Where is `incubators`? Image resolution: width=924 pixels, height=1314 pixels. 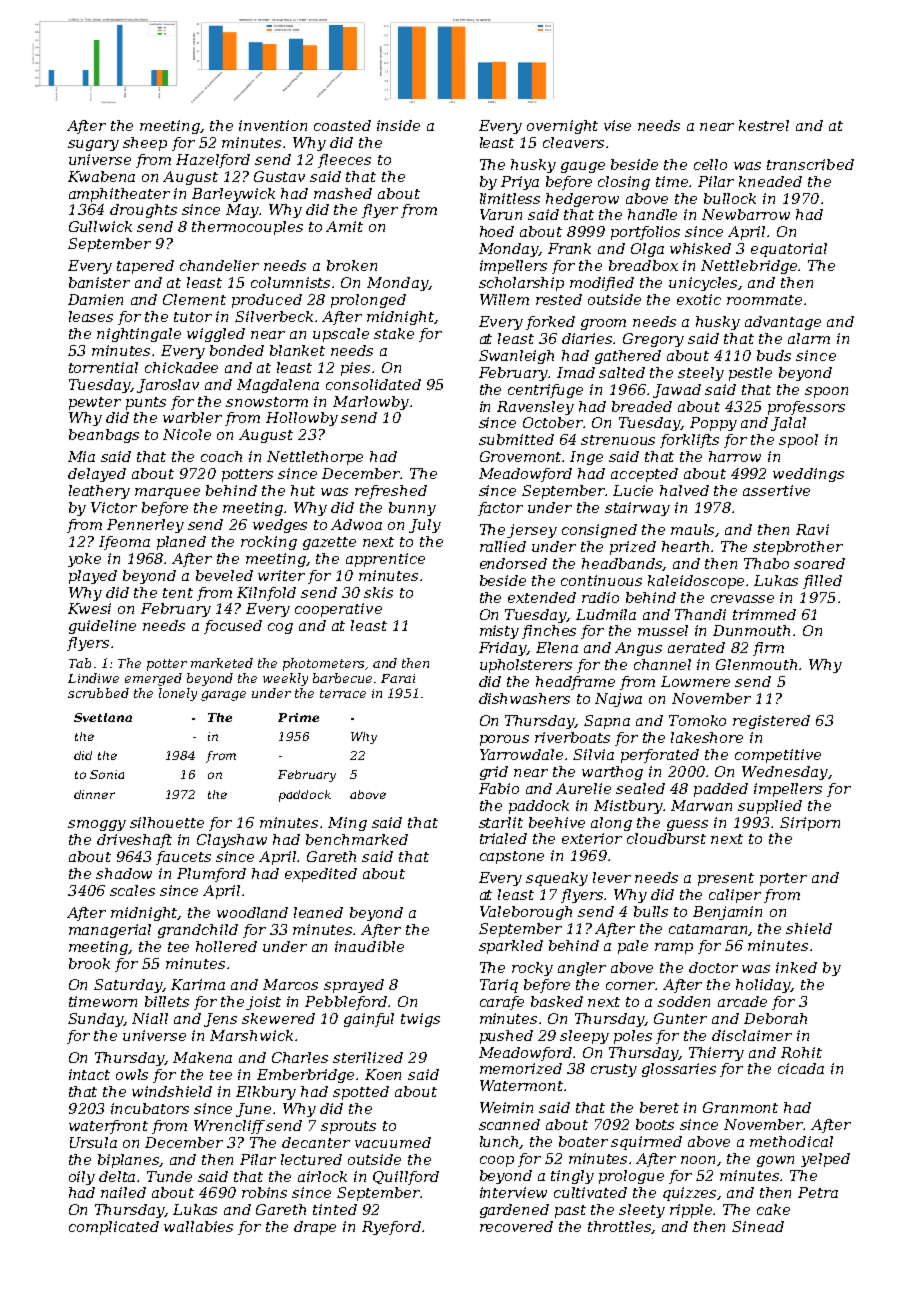
incubators is located at coordinates (150, 1108).
